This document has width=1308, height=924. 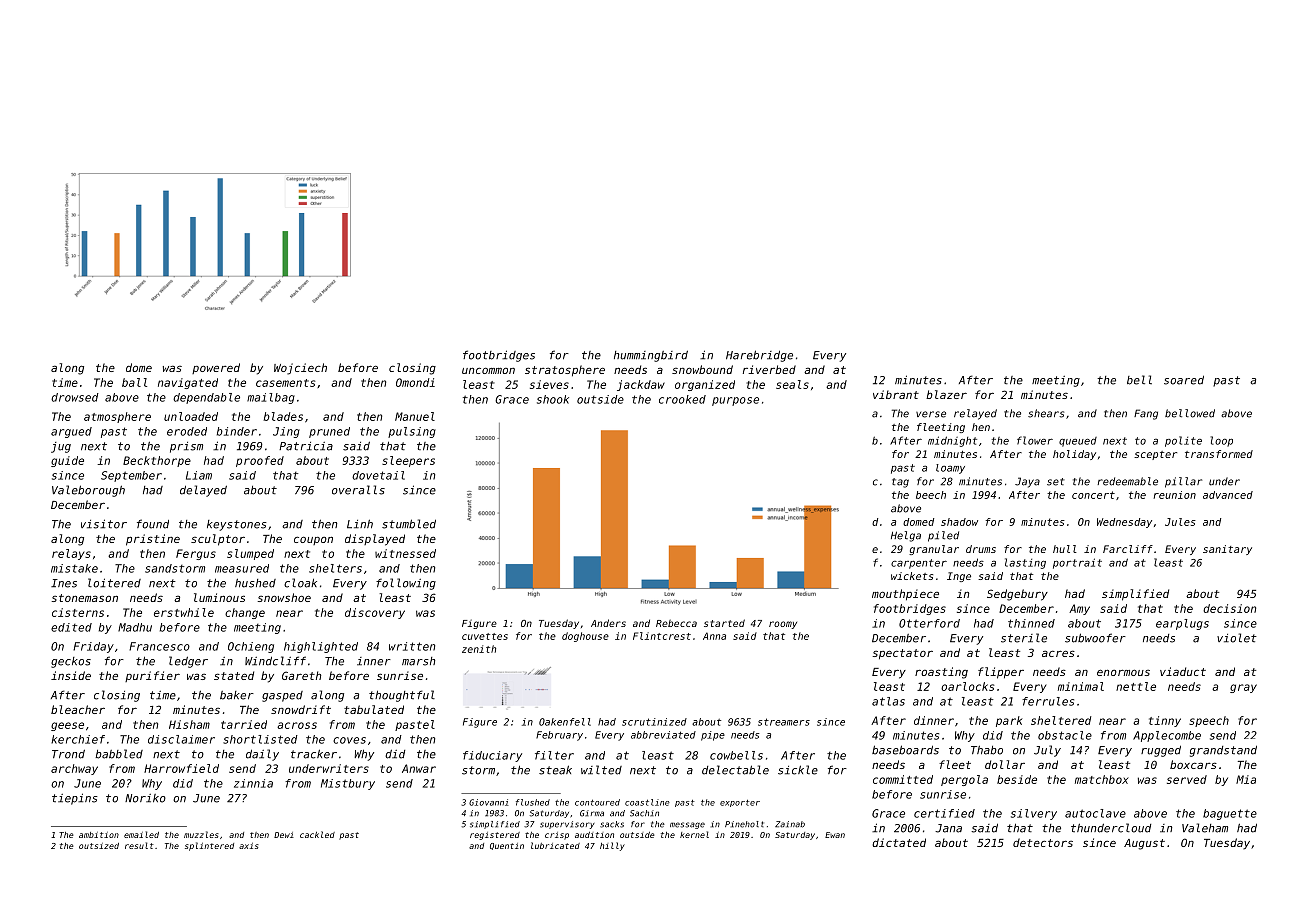 I want to click on sleepers, so click(x=408, y=461).
